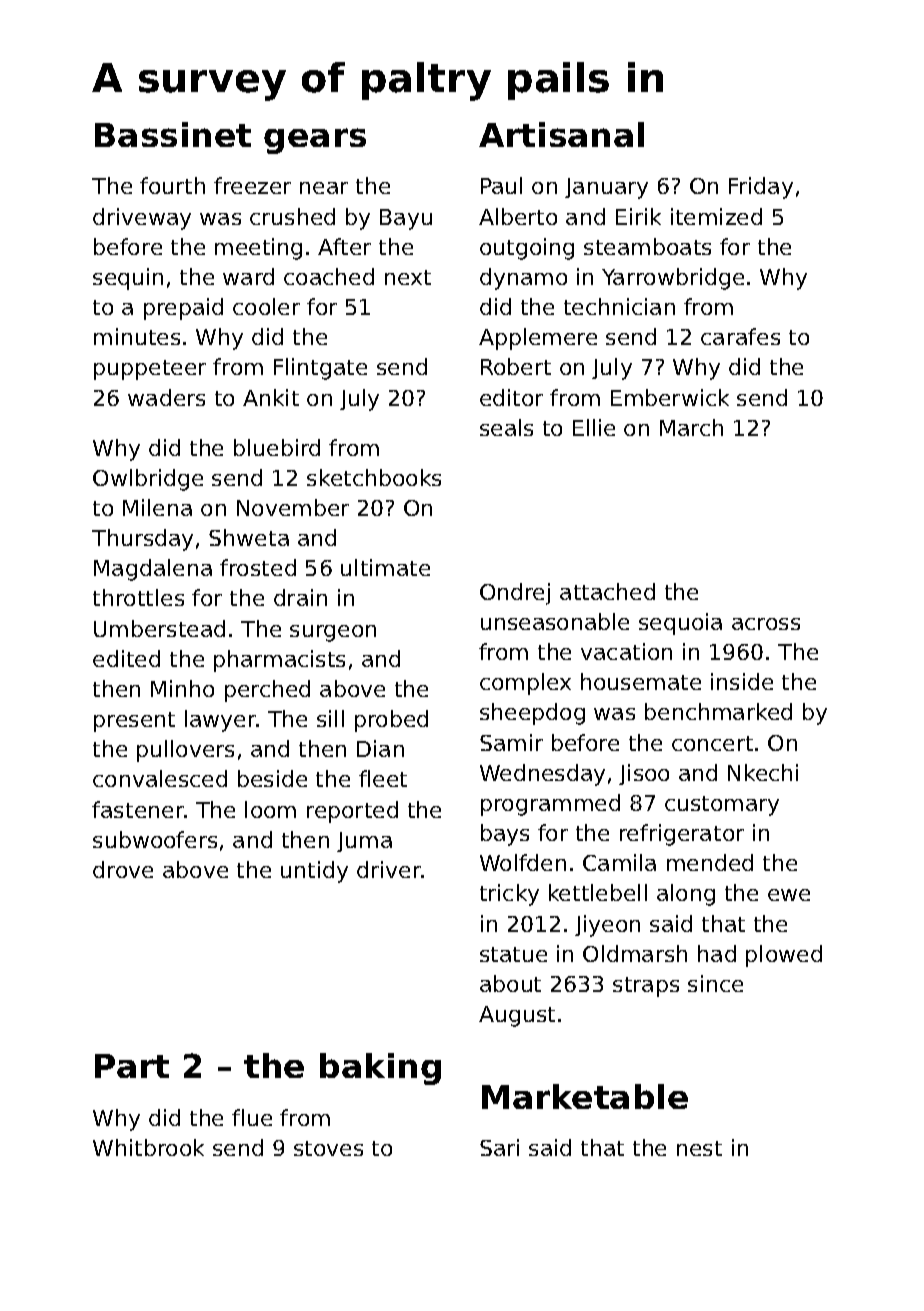 The height and width of the screenshot is (1311, 924). What do you see at coordinates (691, 427) in the screenshot?
I see `March` at bounding box center [691, 427].
